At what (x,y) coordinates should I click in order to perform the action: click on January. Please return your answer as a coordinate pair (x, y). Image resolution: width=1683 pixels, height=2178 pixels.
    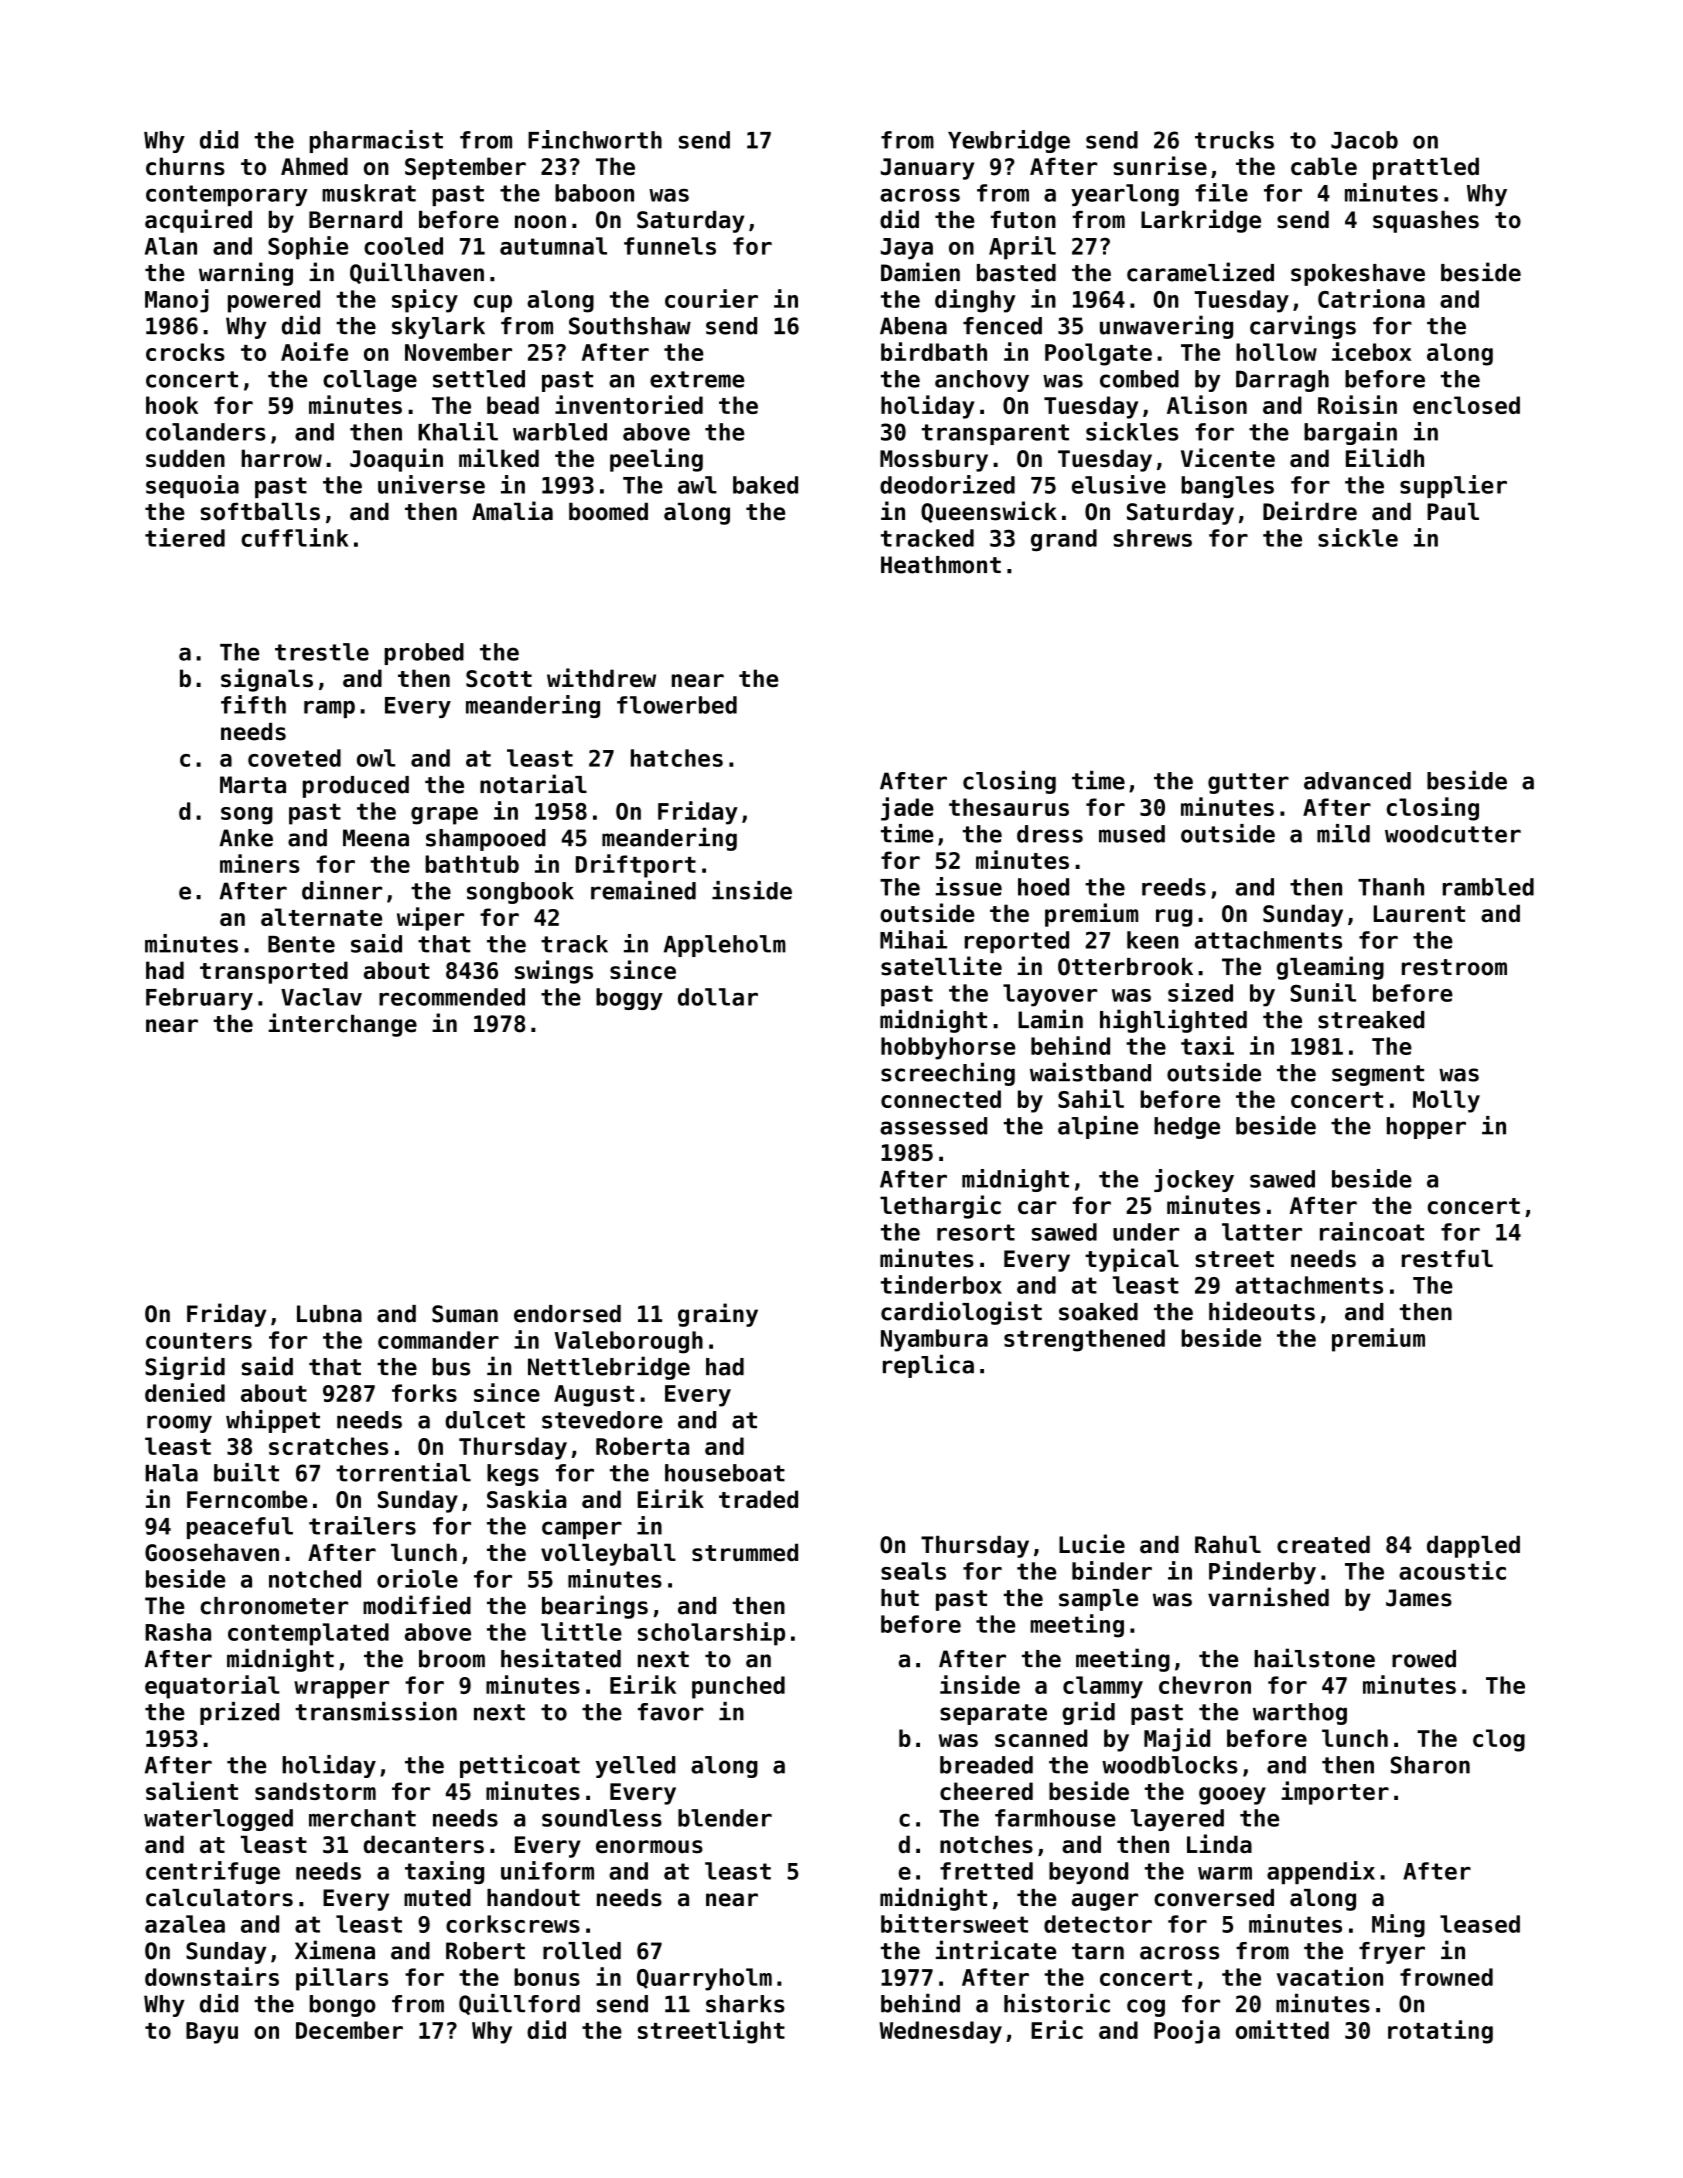
    Looking at the image, I should click on (927, 169).
